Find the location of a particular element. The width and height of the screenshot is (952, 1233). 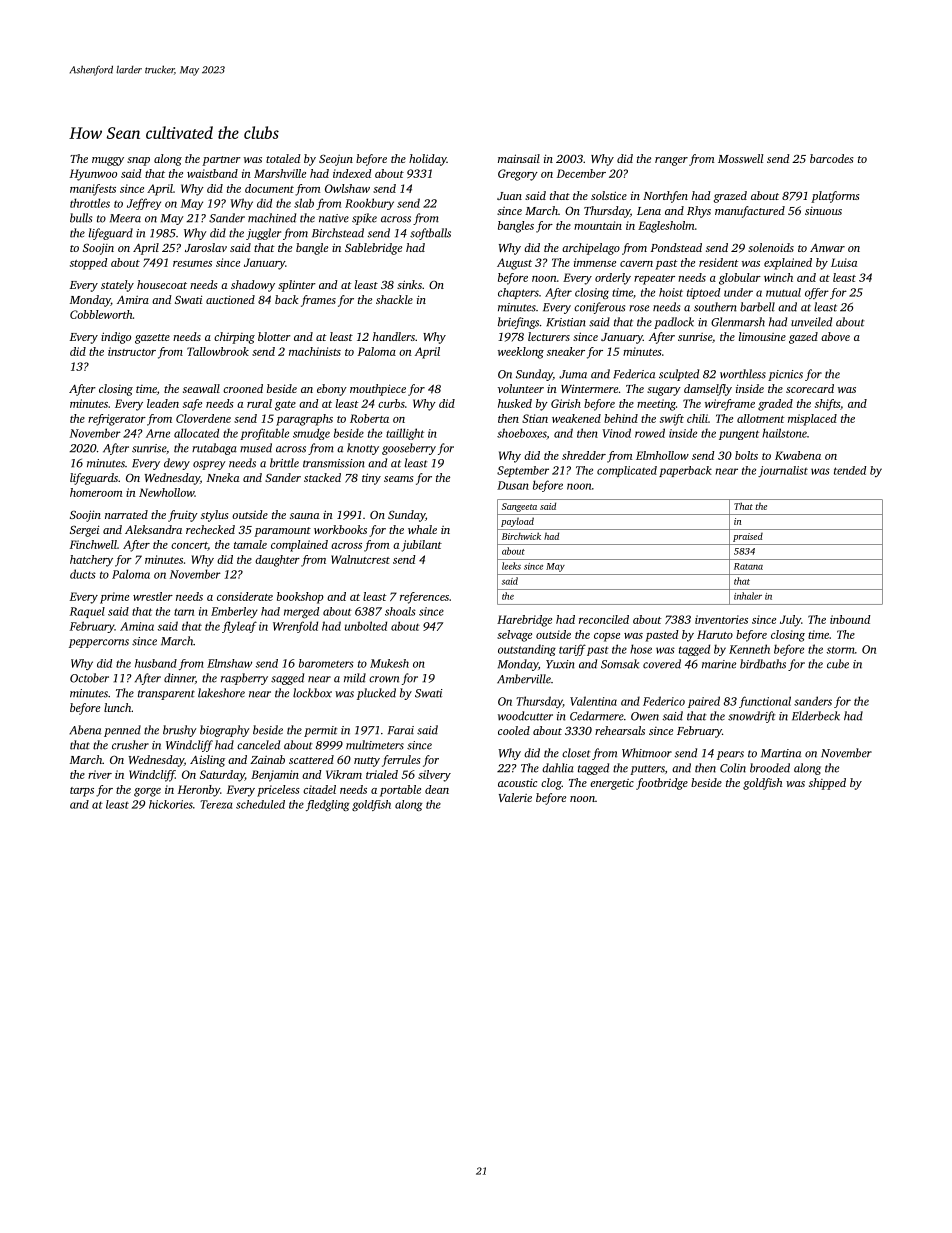

Mukesh is located at coordinates (389, 663).
